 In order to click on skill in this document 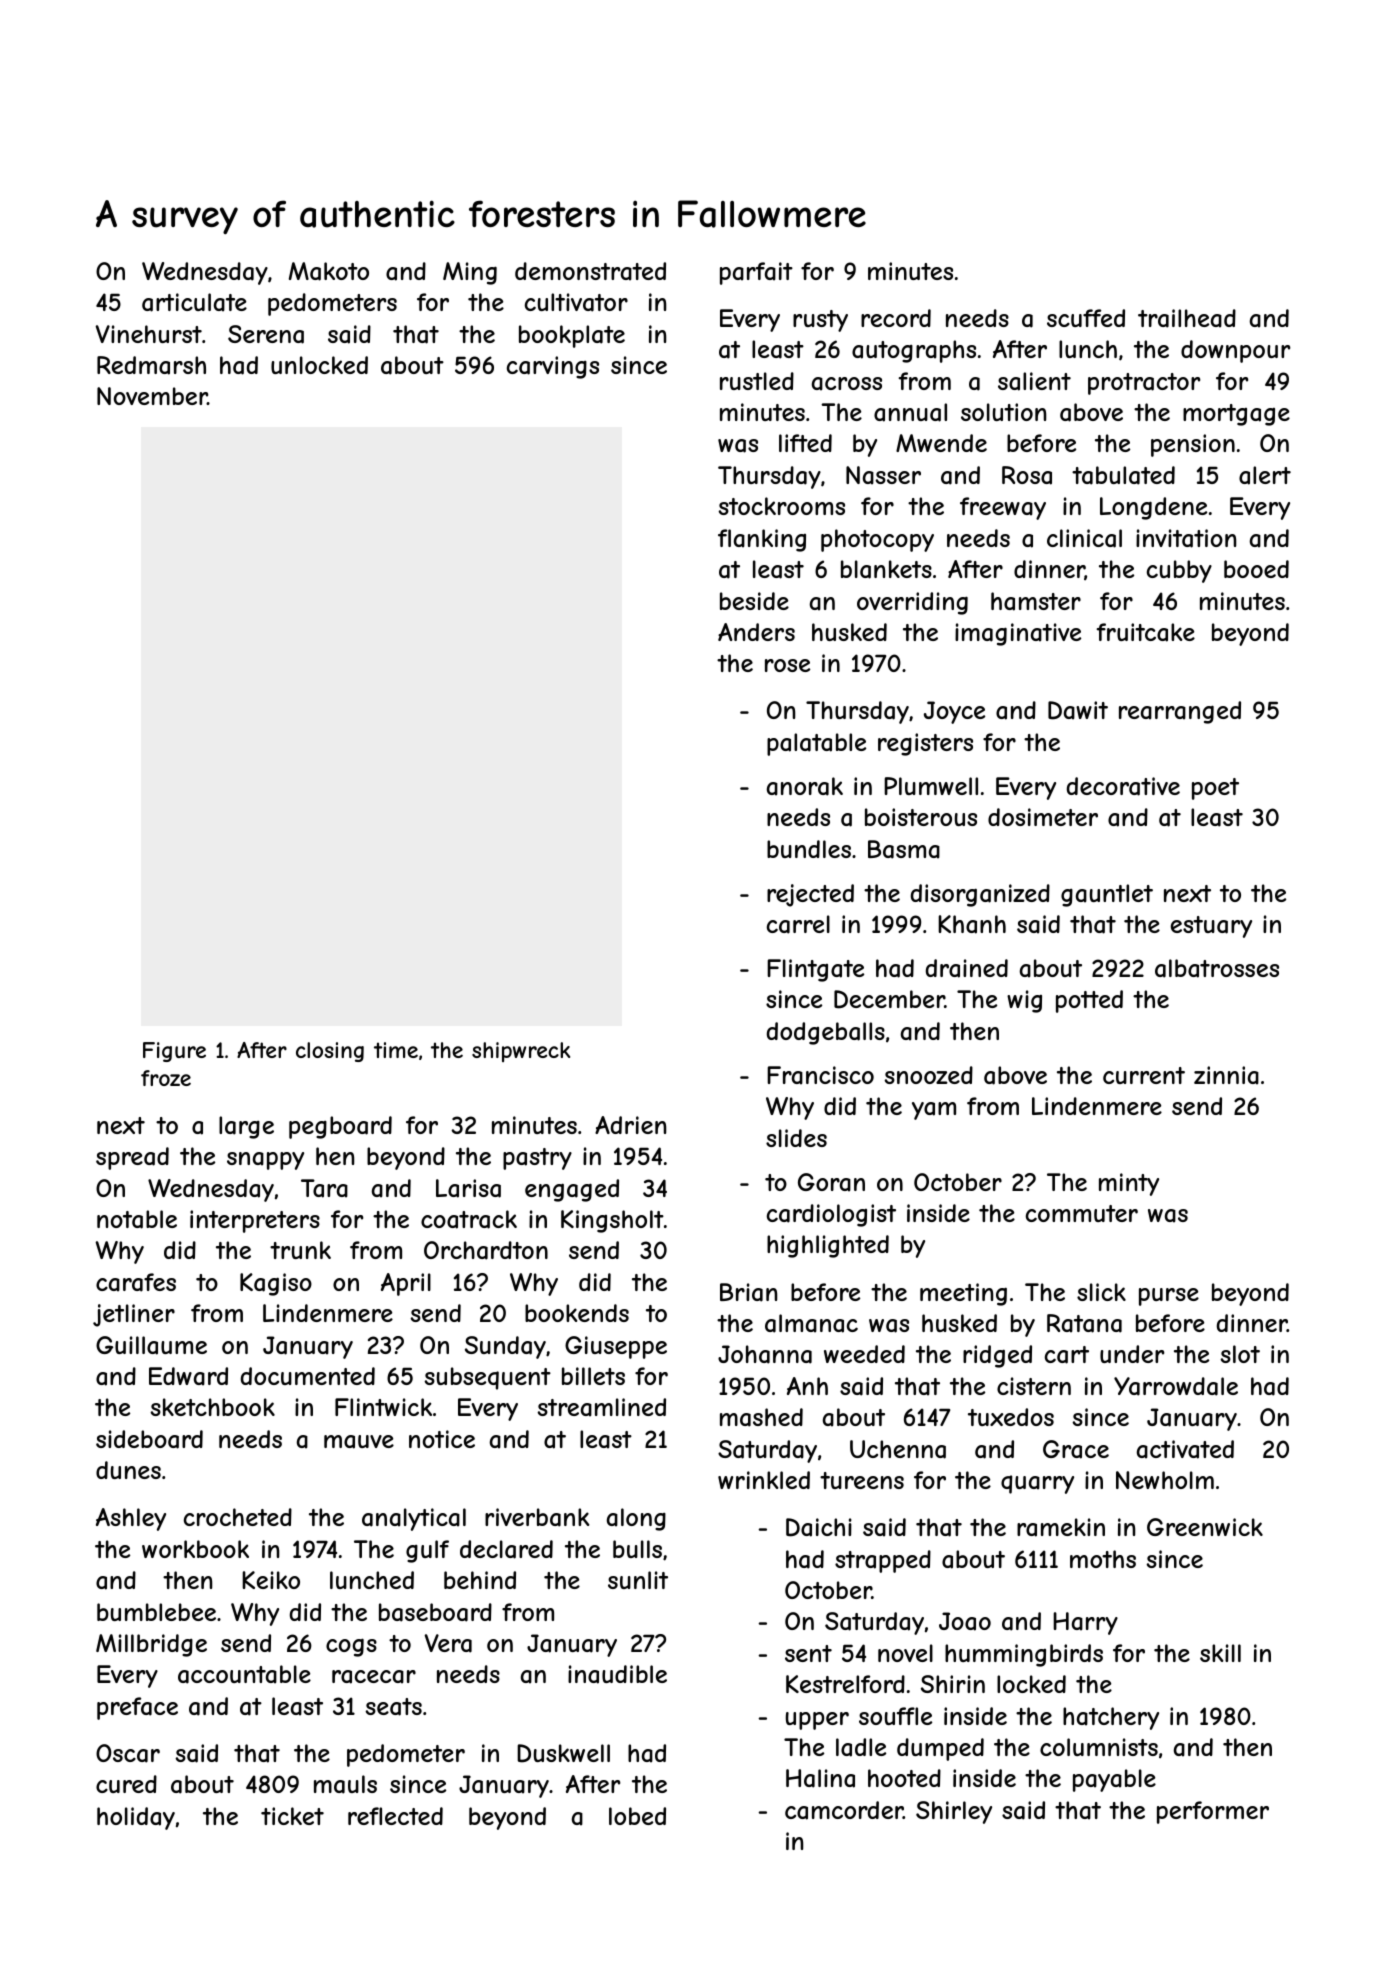, I will do `click(1220, 1653)`.
